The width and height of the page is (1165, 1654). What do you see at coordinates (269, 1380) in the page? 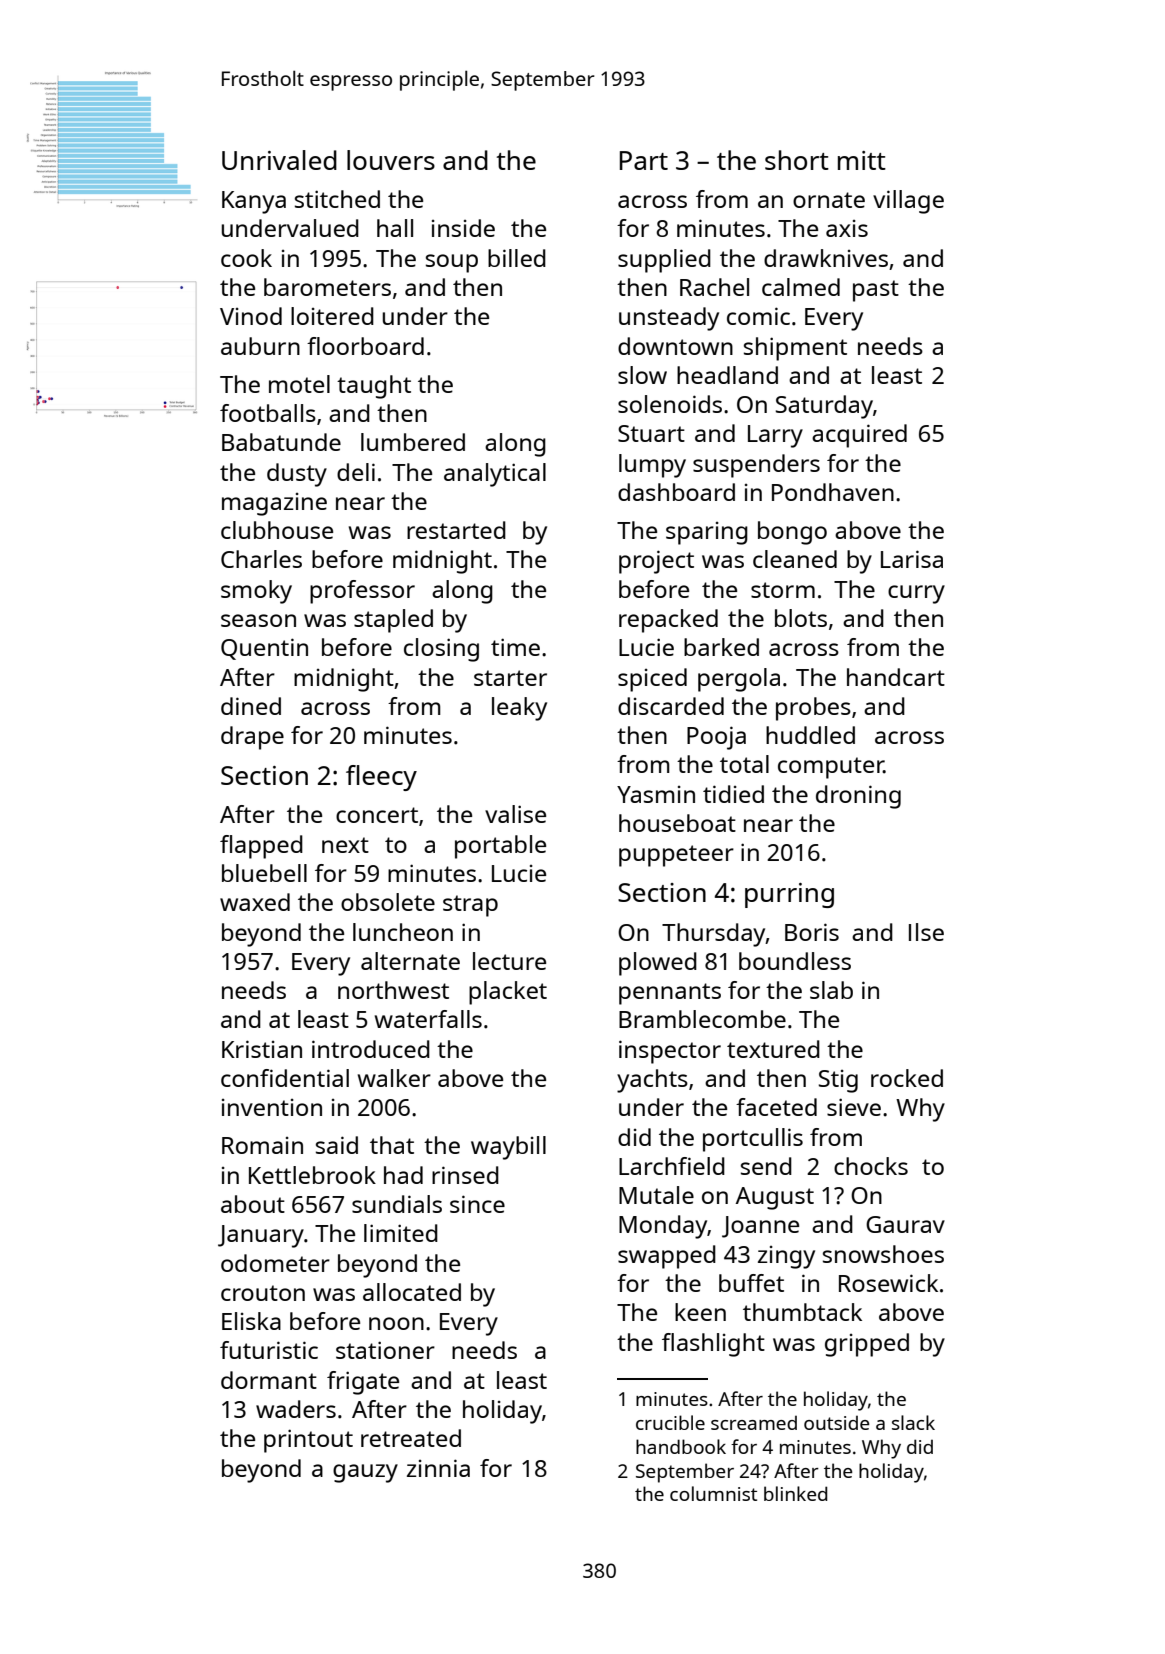
I see `dormant` at bounding box center [269, 1380].
